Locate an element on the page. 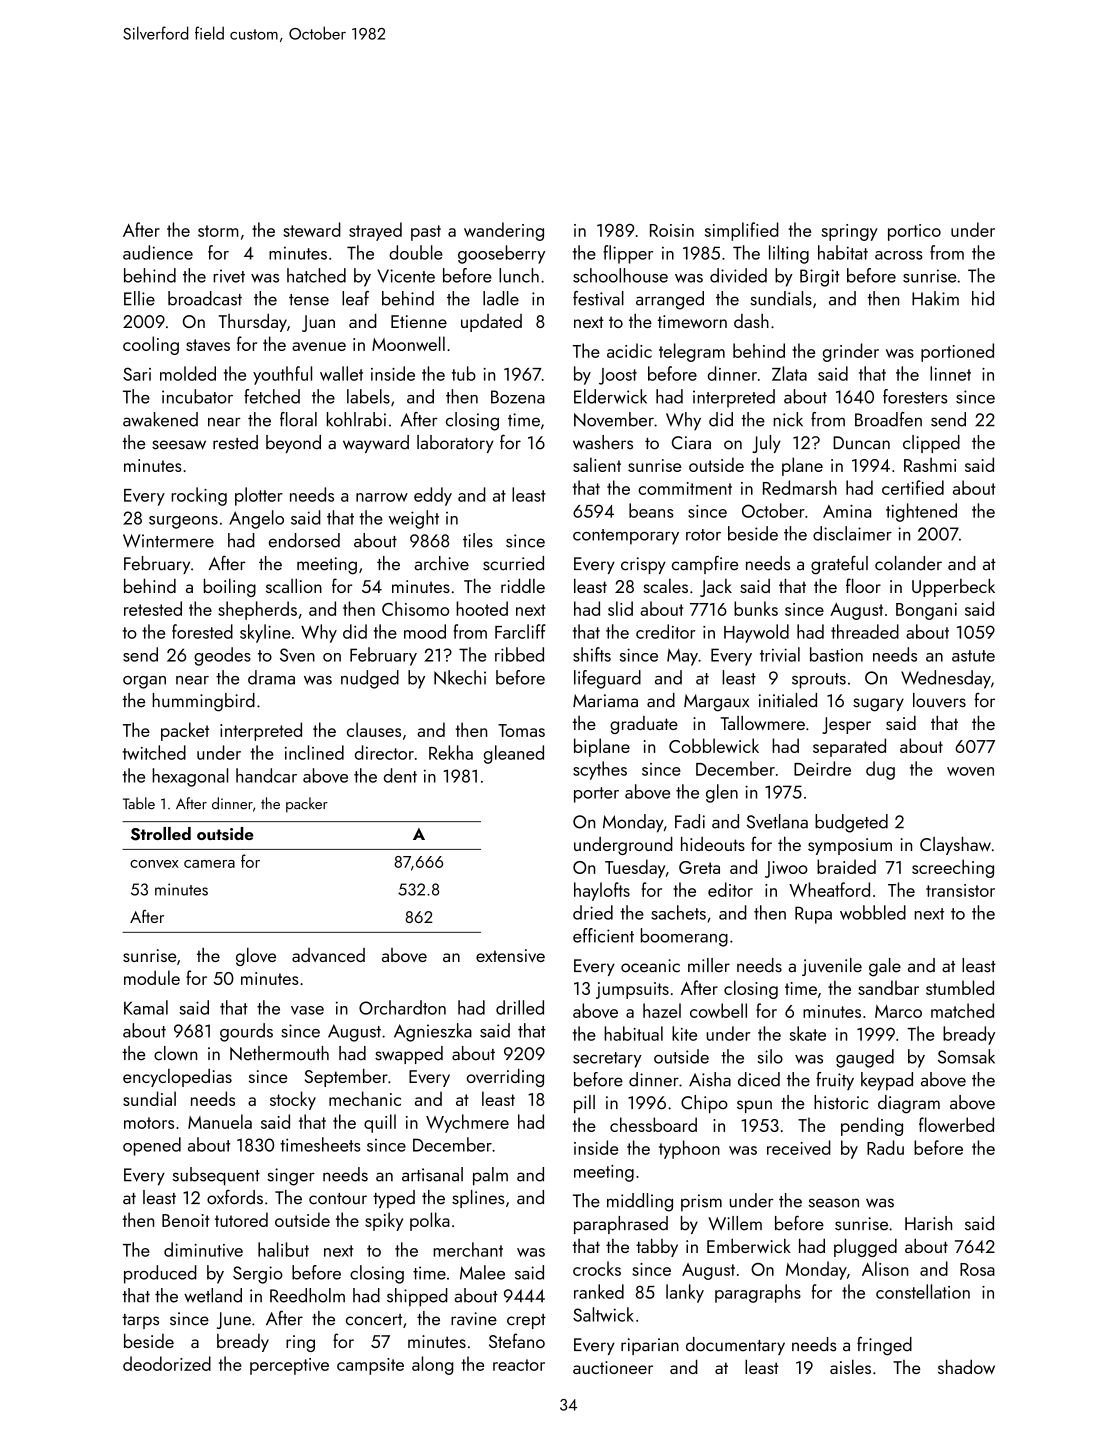 This document has height=1447, width=1118. shadow is located at coordinates (966, 1366).
